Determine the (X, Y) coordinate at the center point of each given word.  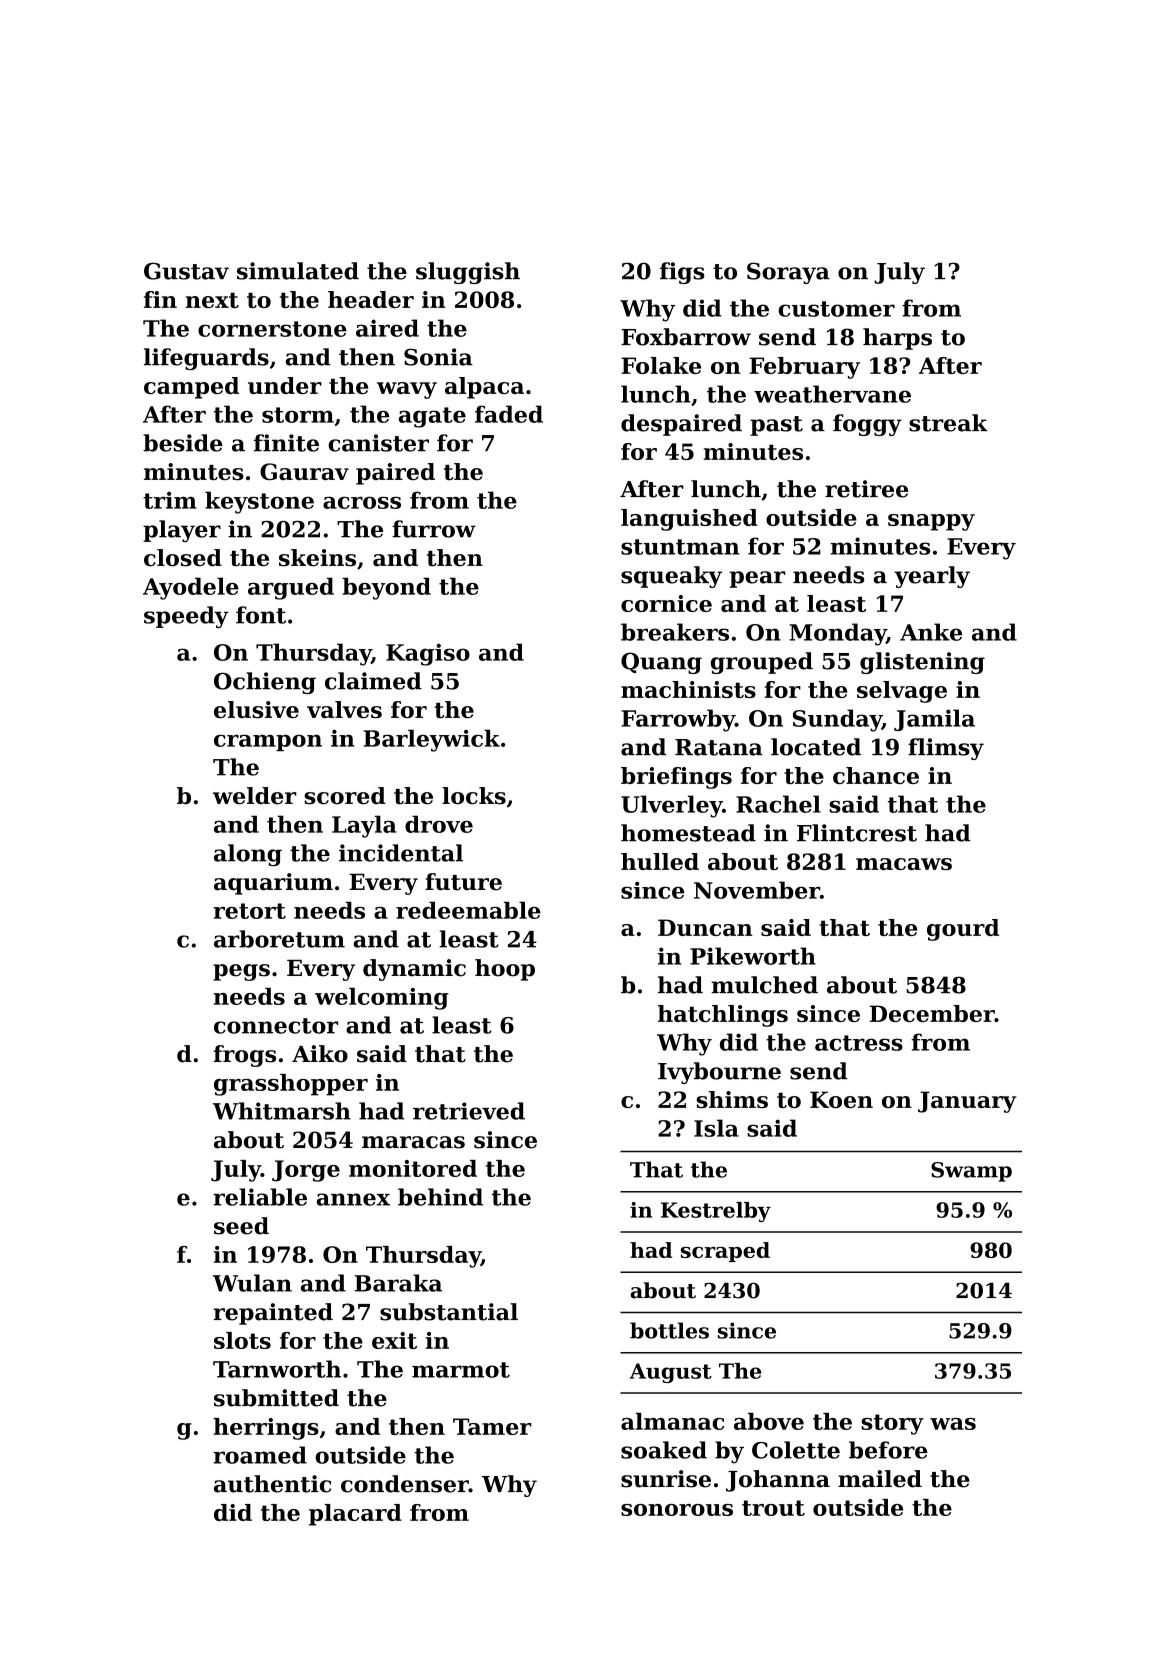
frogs (245, 1056)
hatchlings (723, 1016)
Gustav (186, 271)
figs (682, 273)
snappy (931, 522)
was (953, 1424)
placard (355, 1515)
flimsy (946, 749)
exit (394, 1340)
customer (836, 309)
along (248, 855)
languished (689, 520)
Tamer (492, 1426)
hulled (660, 861)
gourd (963, 930)
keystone (259, 502)
